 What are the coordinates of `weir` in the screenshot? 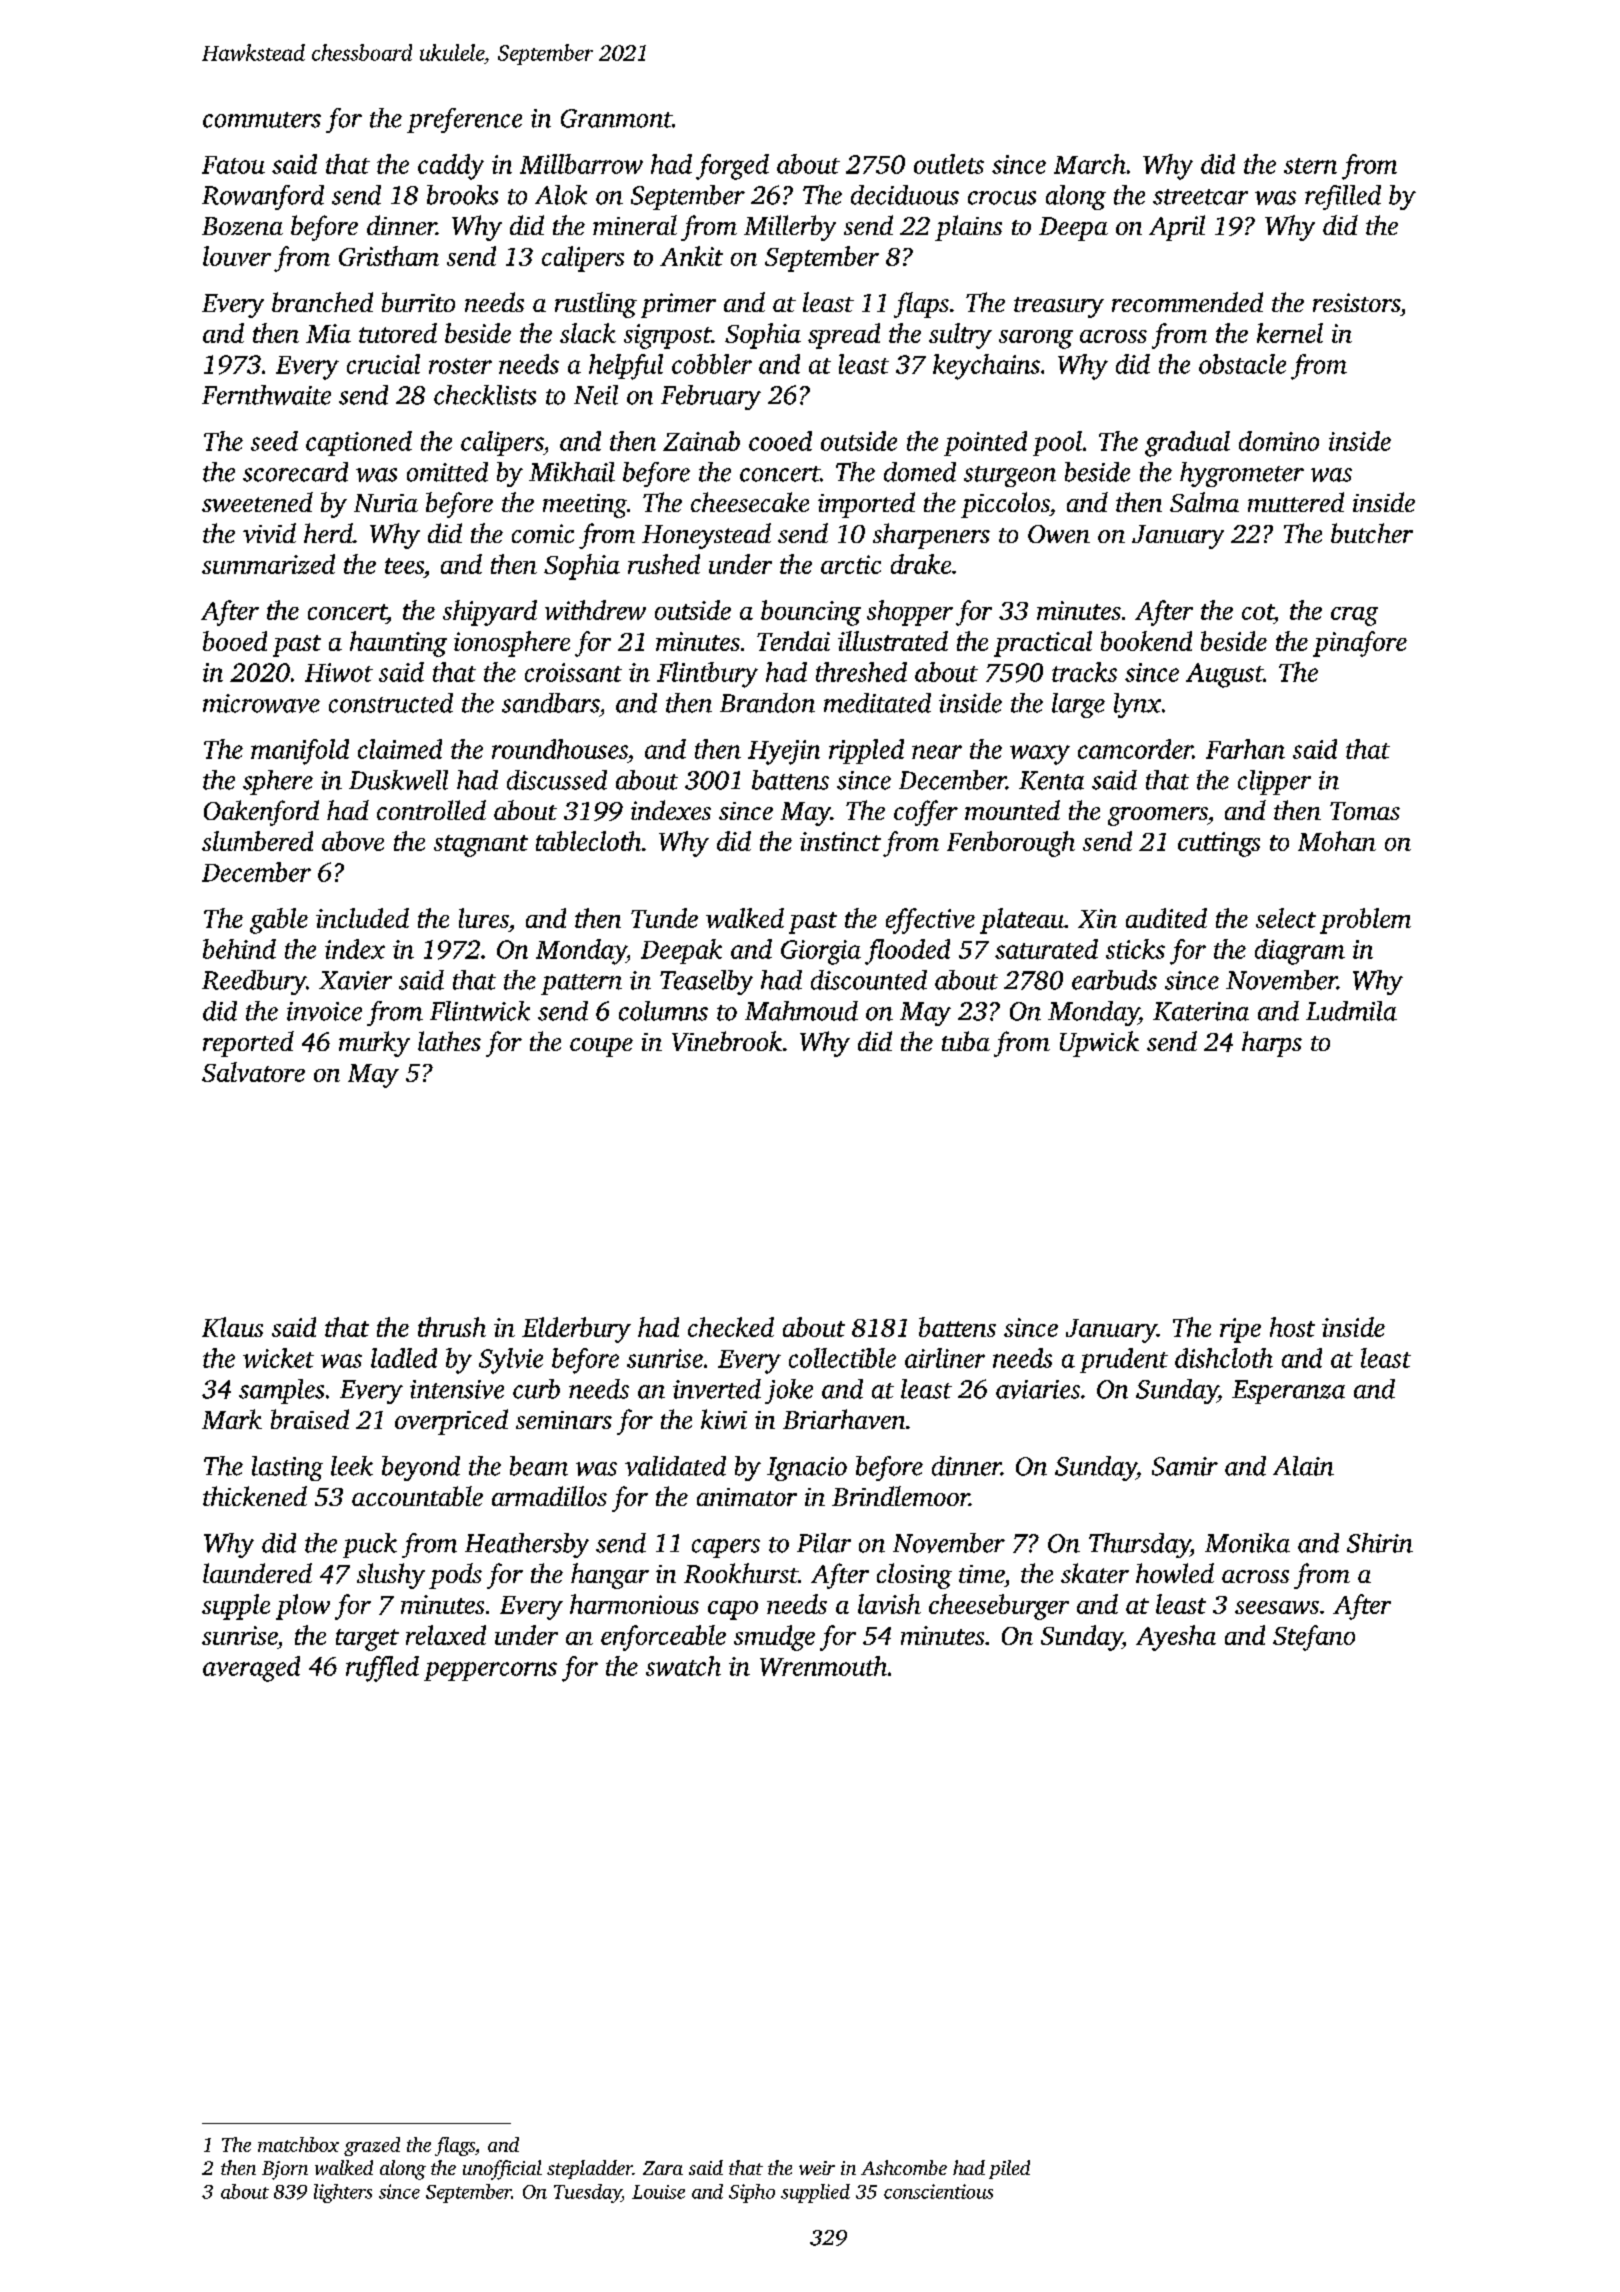 It's located at (817, 2168).
